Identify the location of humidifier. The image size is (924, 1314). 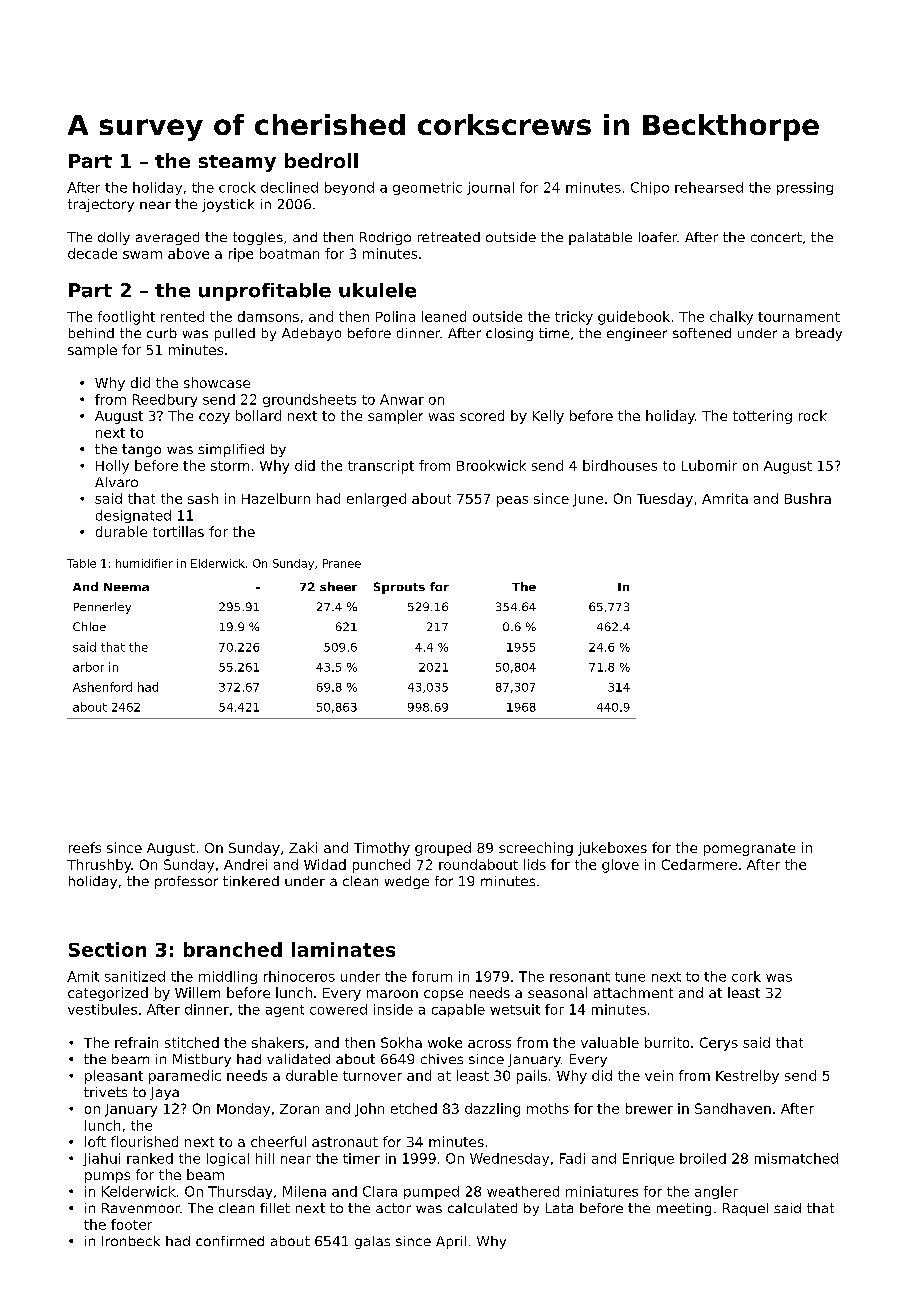
(144, 563).
